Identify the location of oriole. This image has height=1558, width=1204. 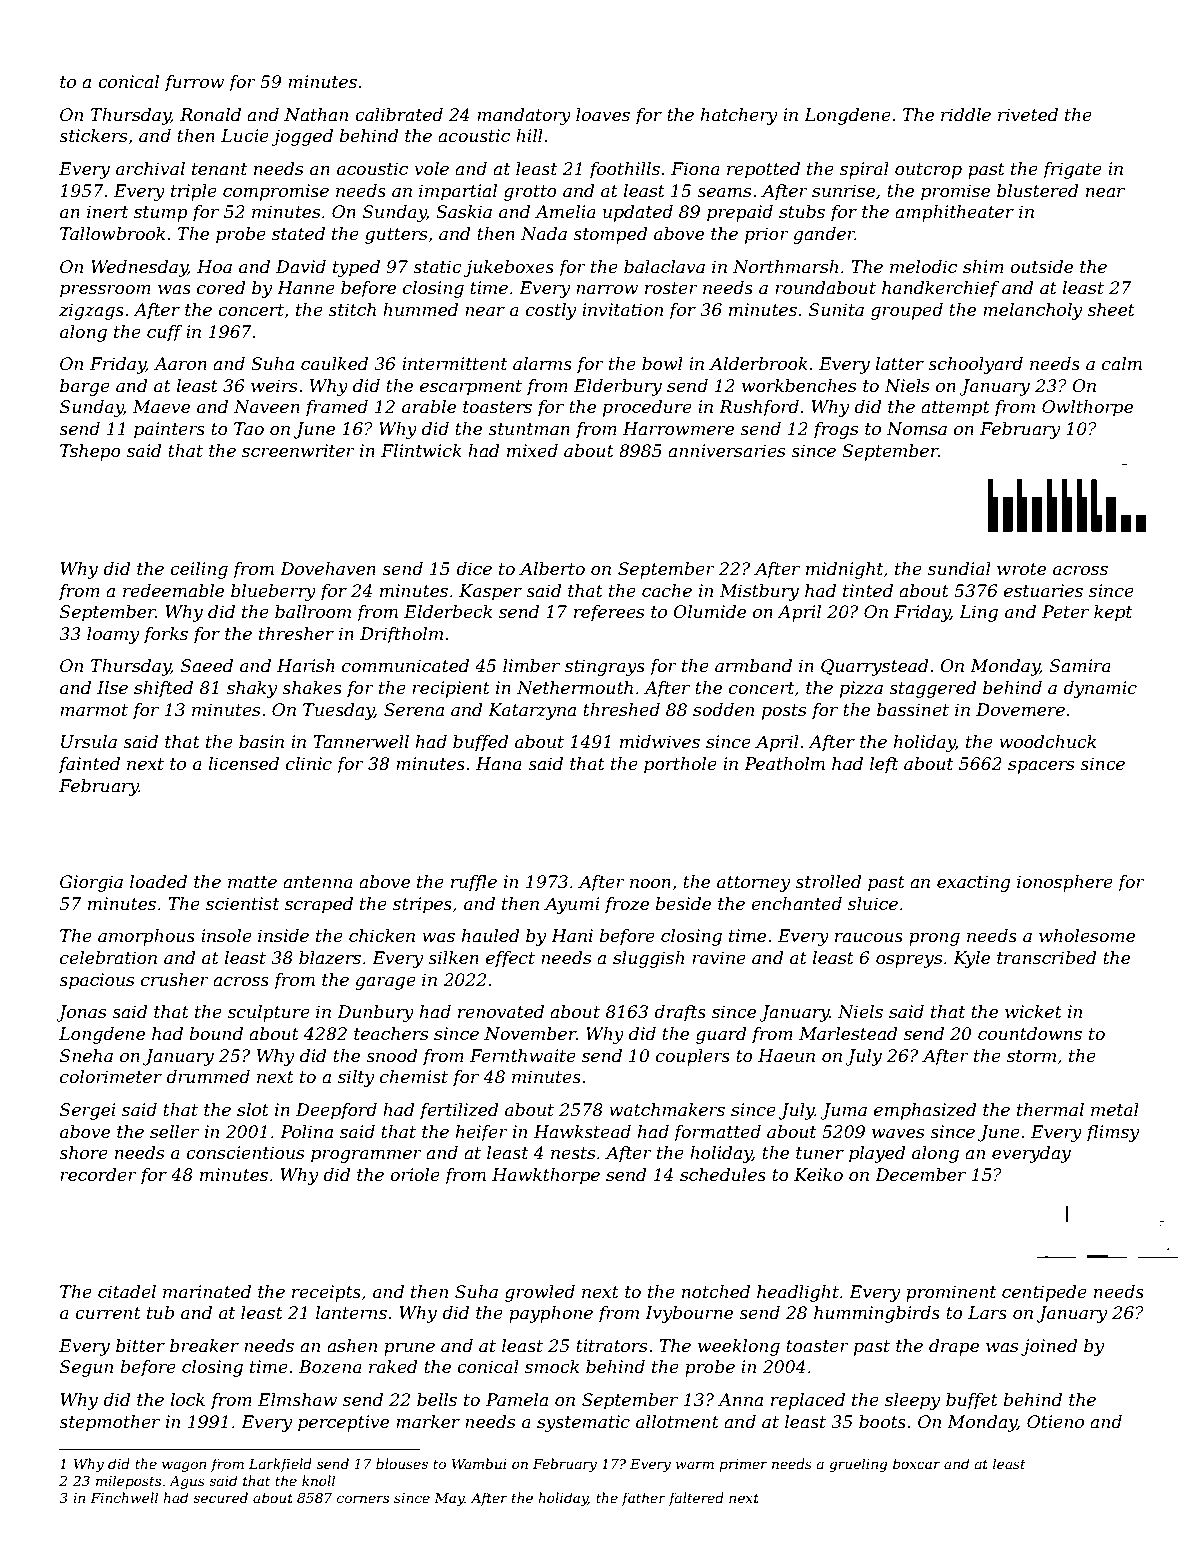
(415, 1175).
